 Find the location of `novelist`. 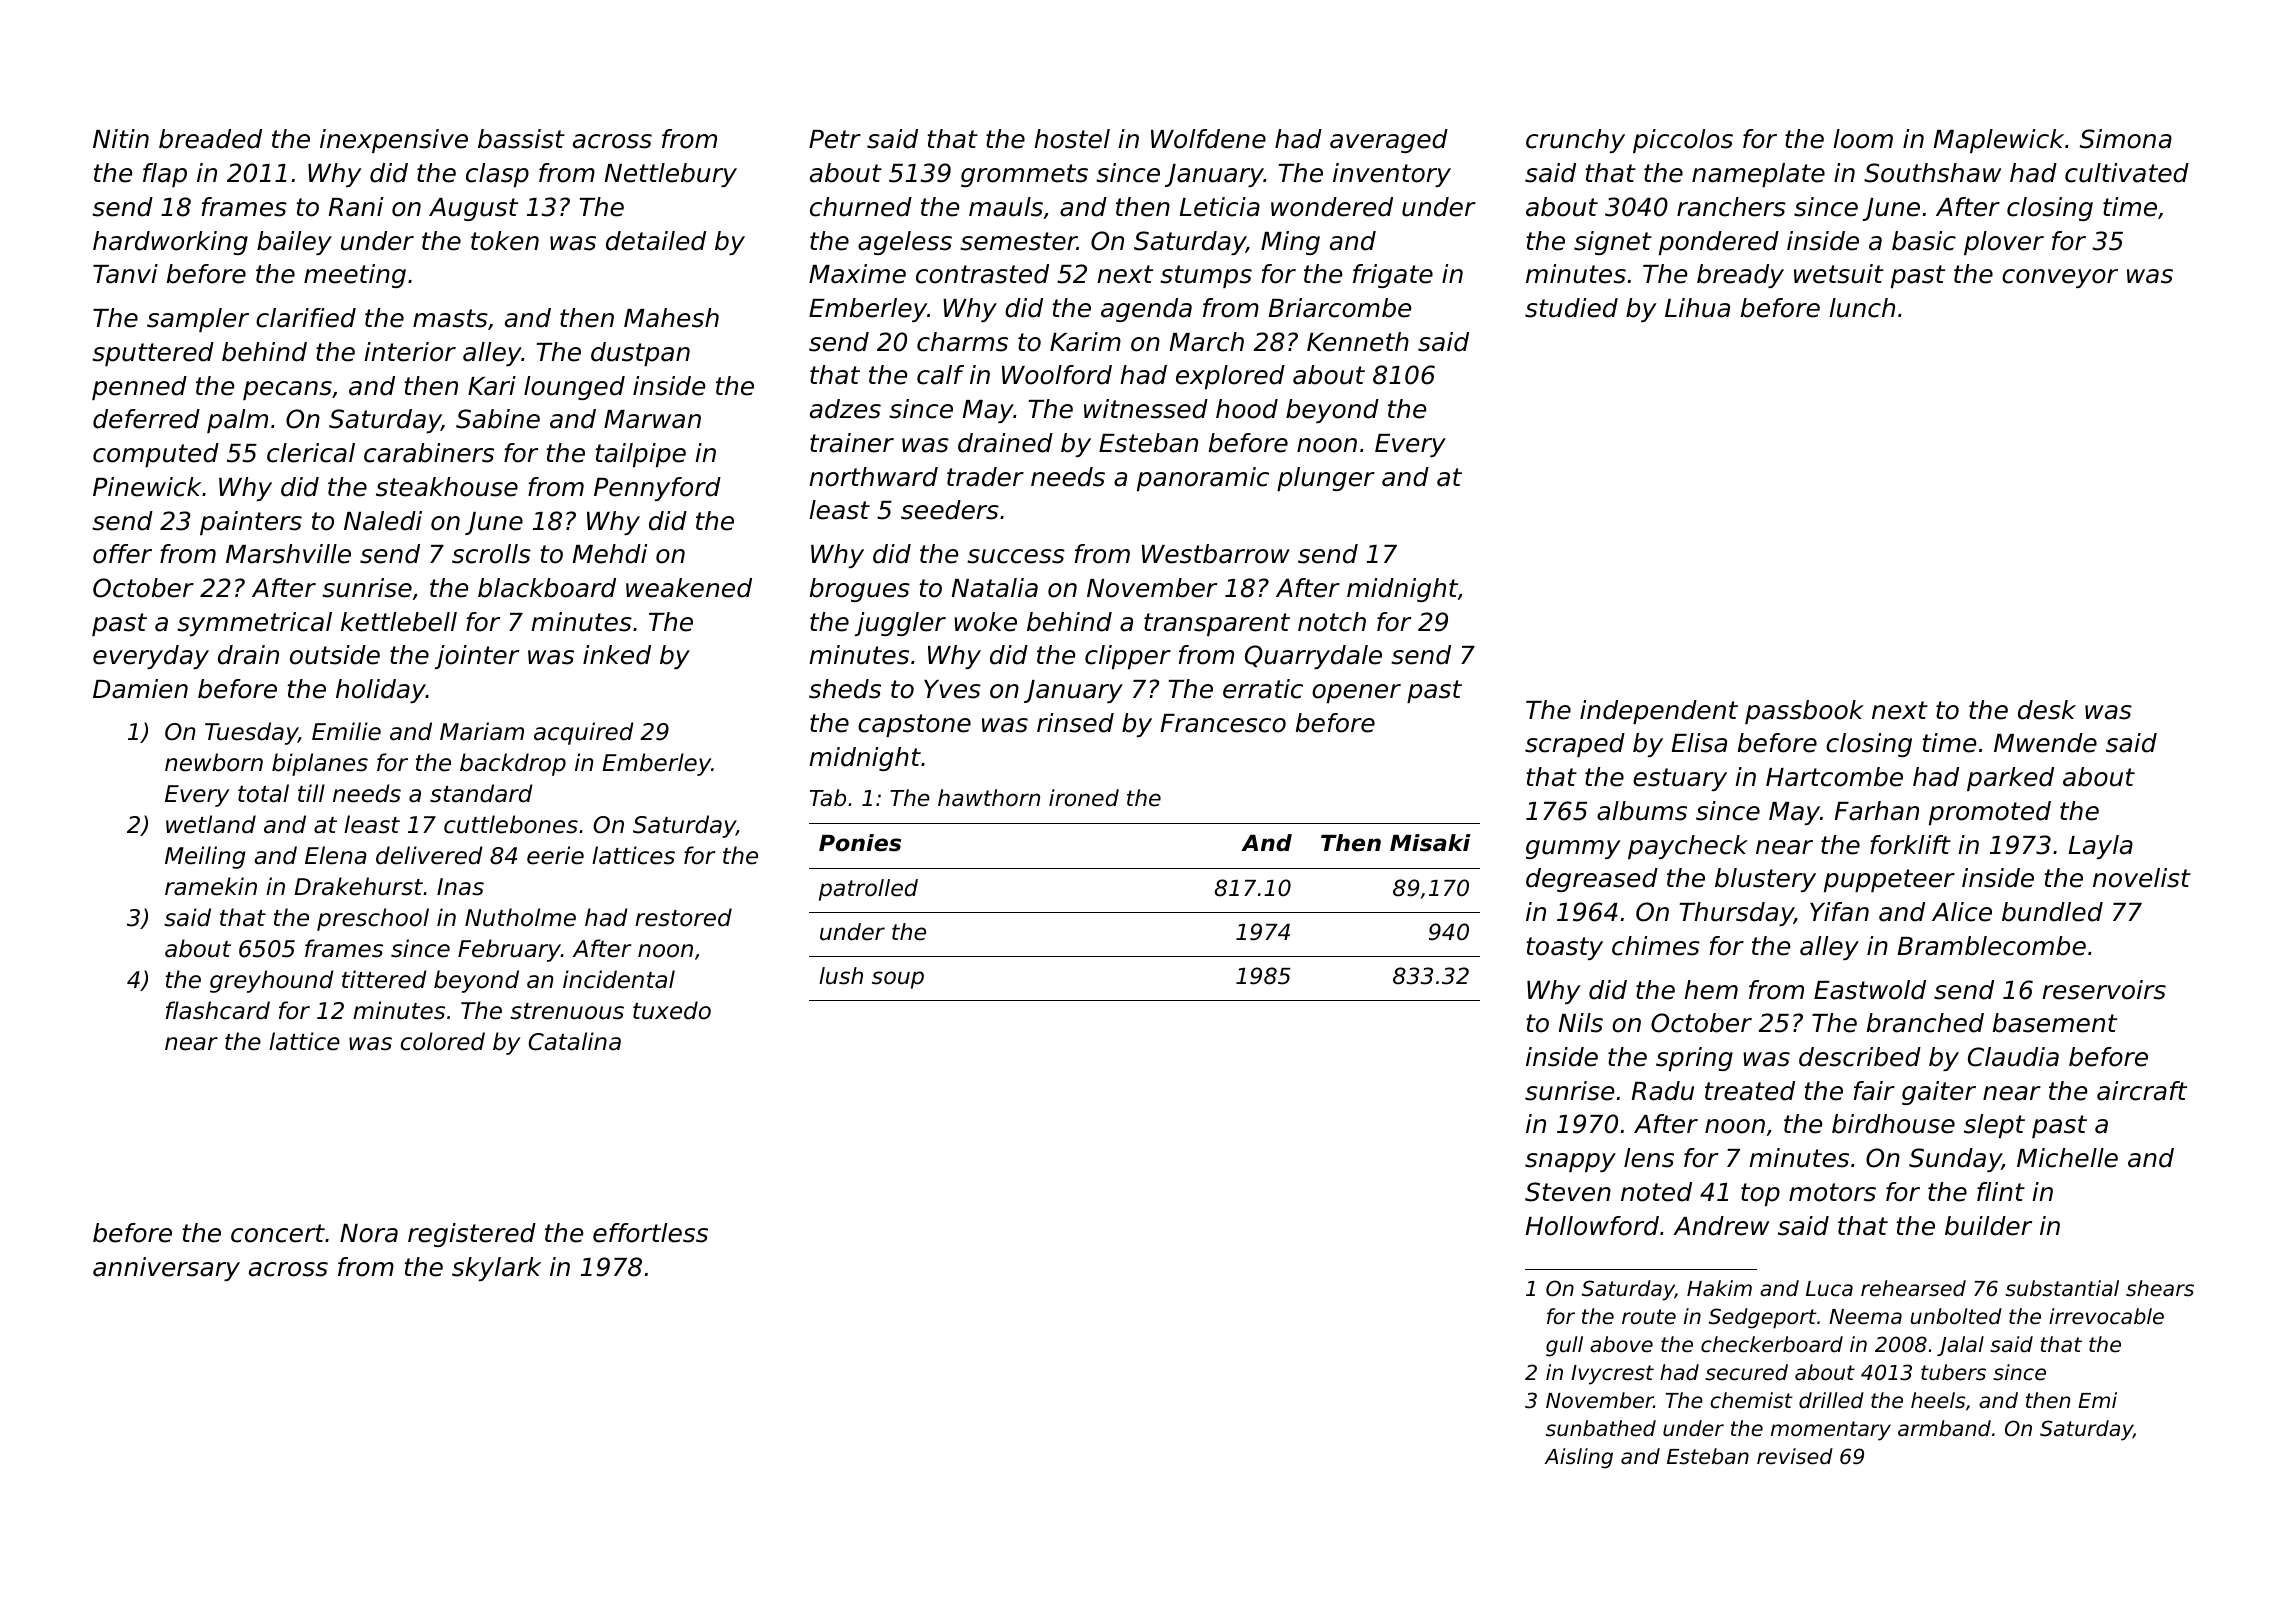

novelist is located at coordinates (2142, 878).
